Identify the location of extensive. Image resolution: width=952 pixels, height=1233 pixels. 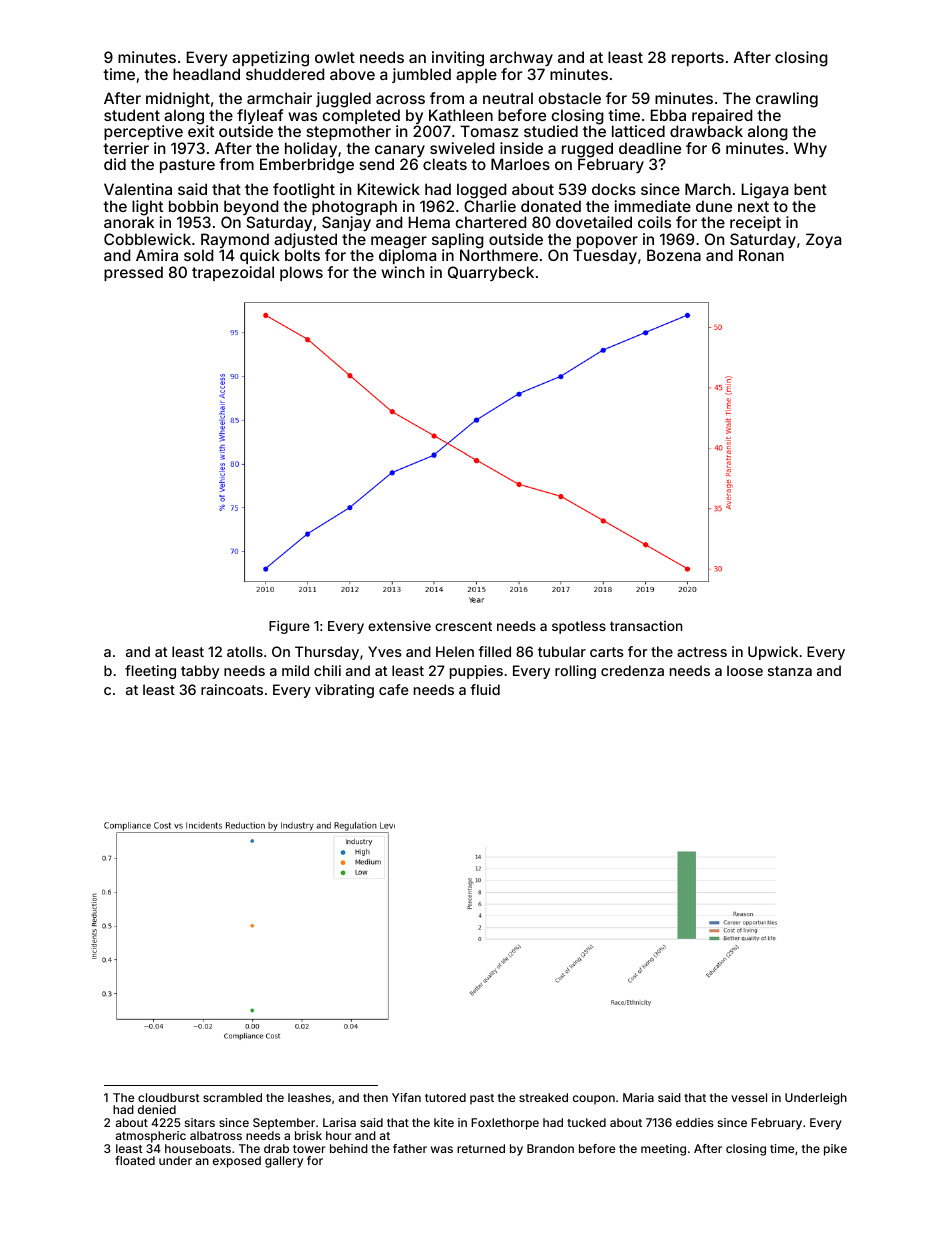
(399, 625).
